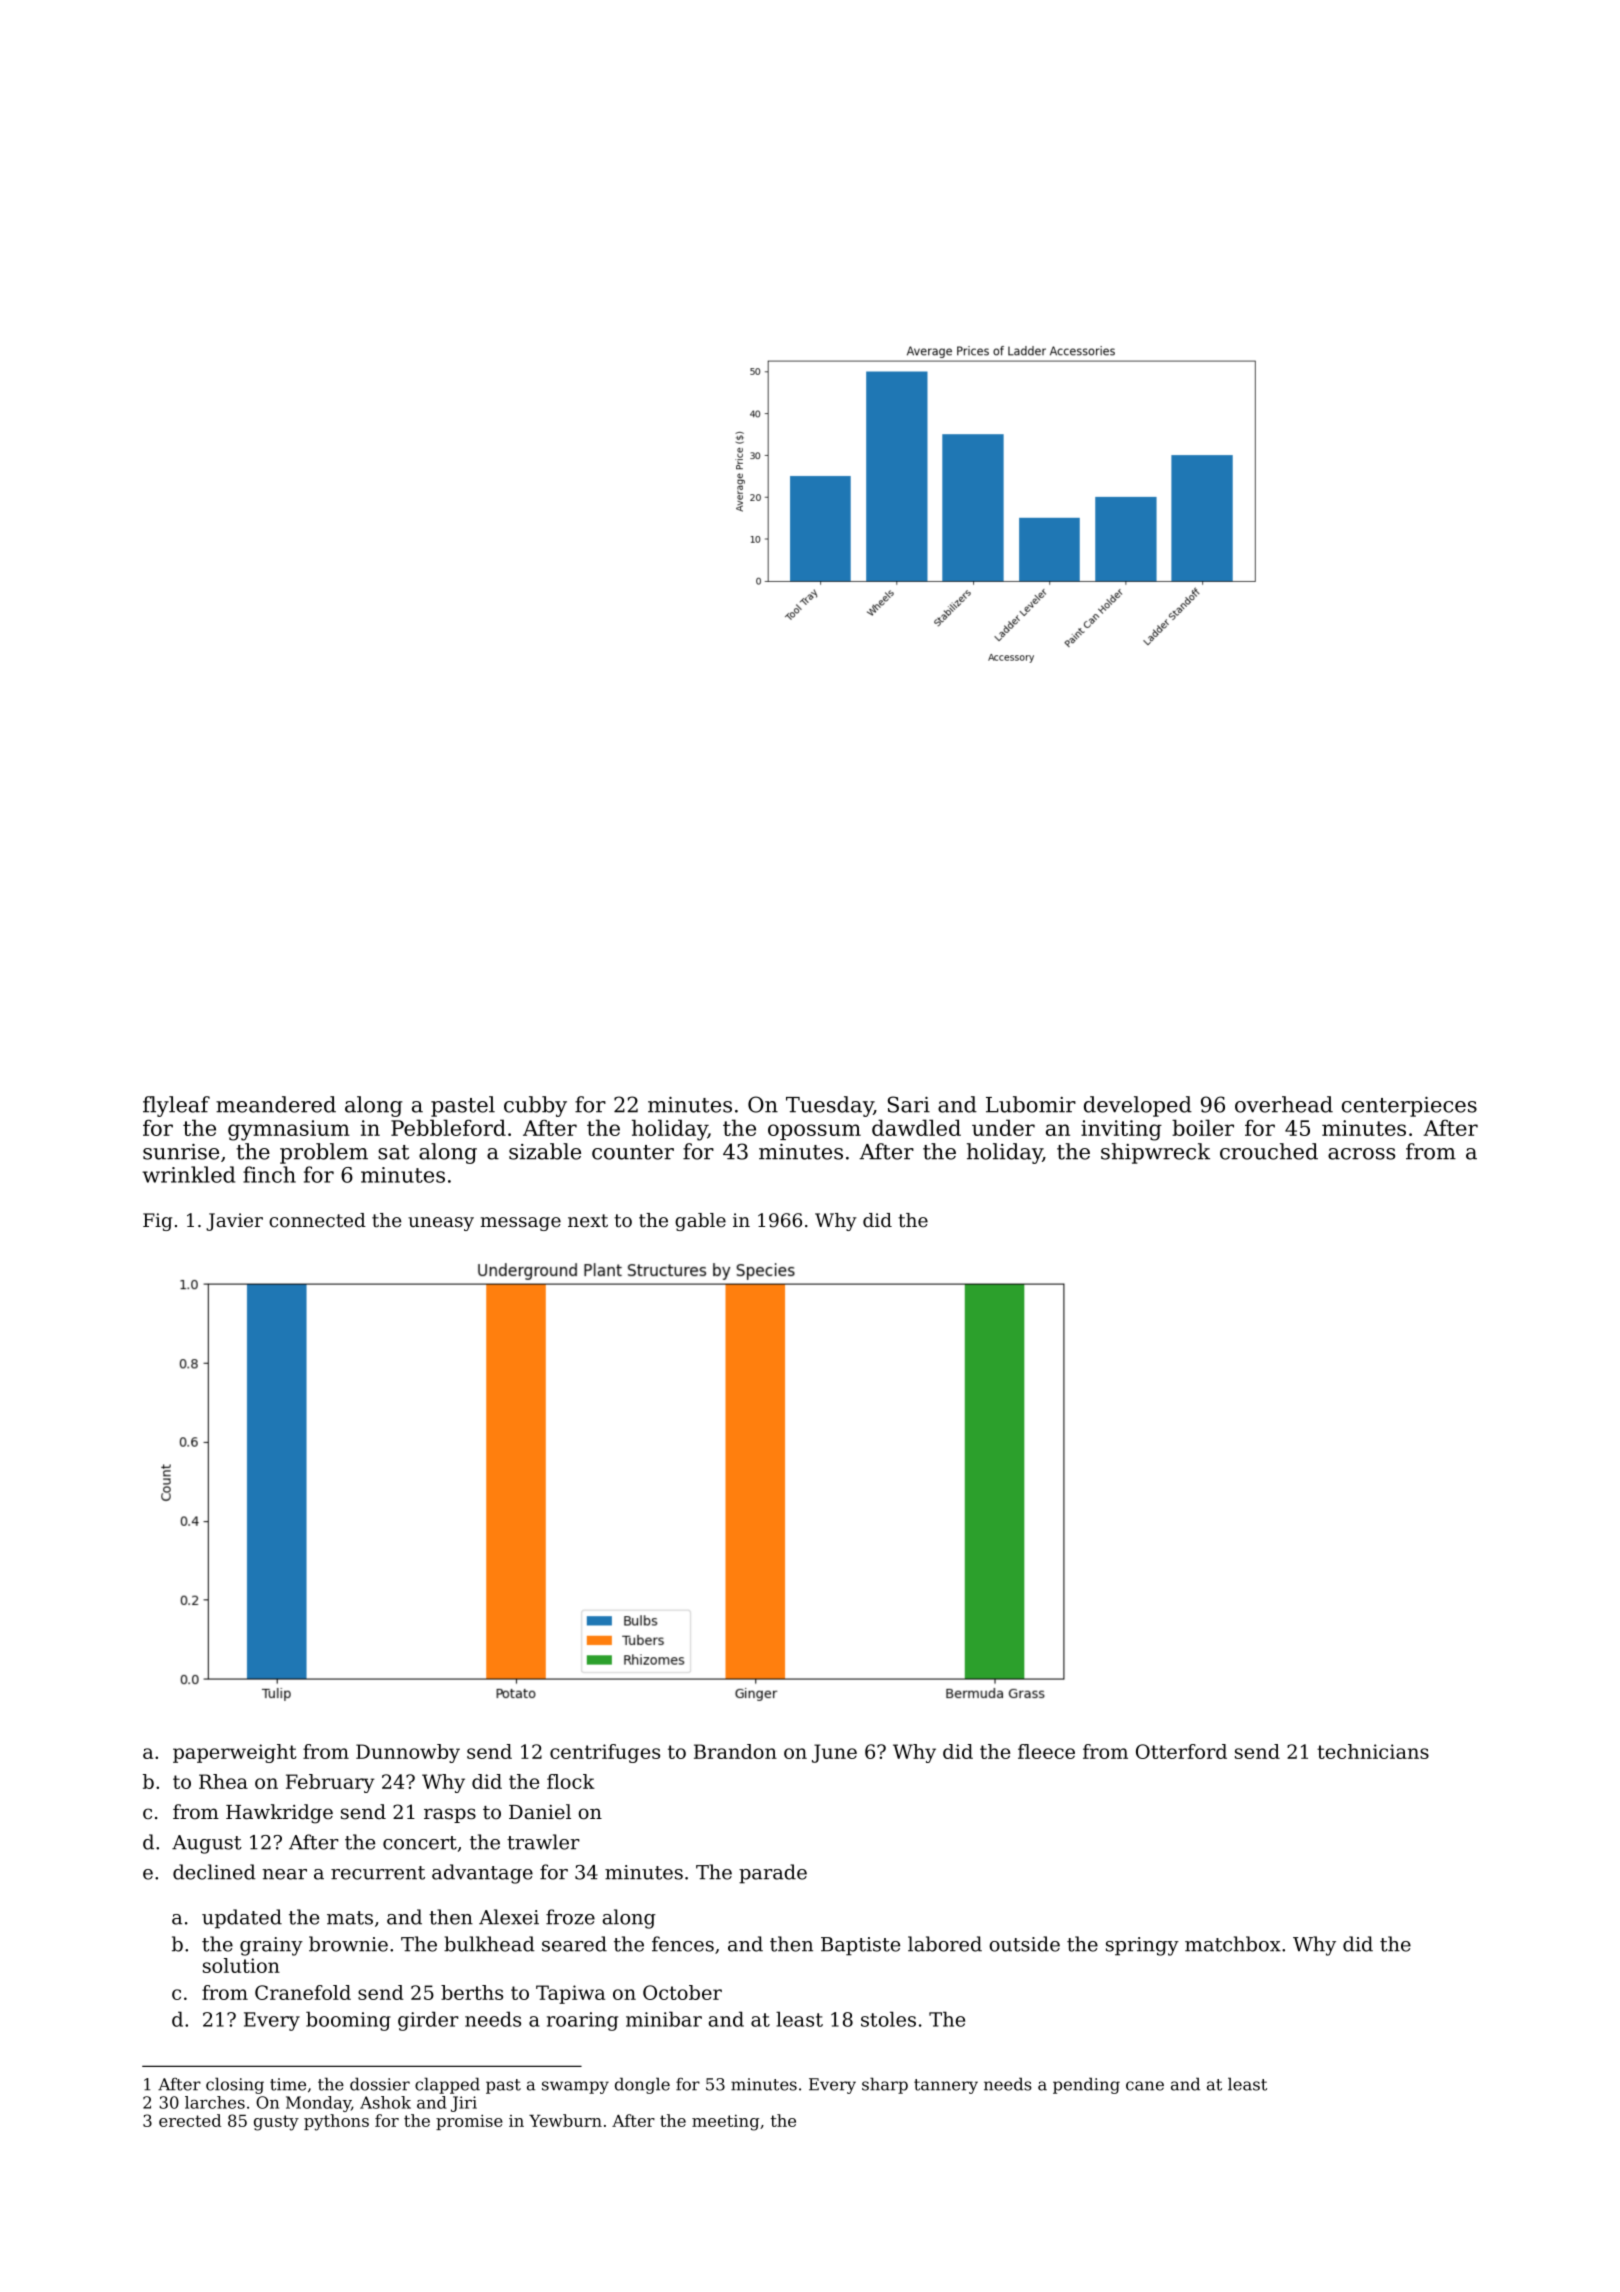  What do you see at coordinates (521, 1224) in the screenshot?
I see `message` at bounding box center [521, 1224].
